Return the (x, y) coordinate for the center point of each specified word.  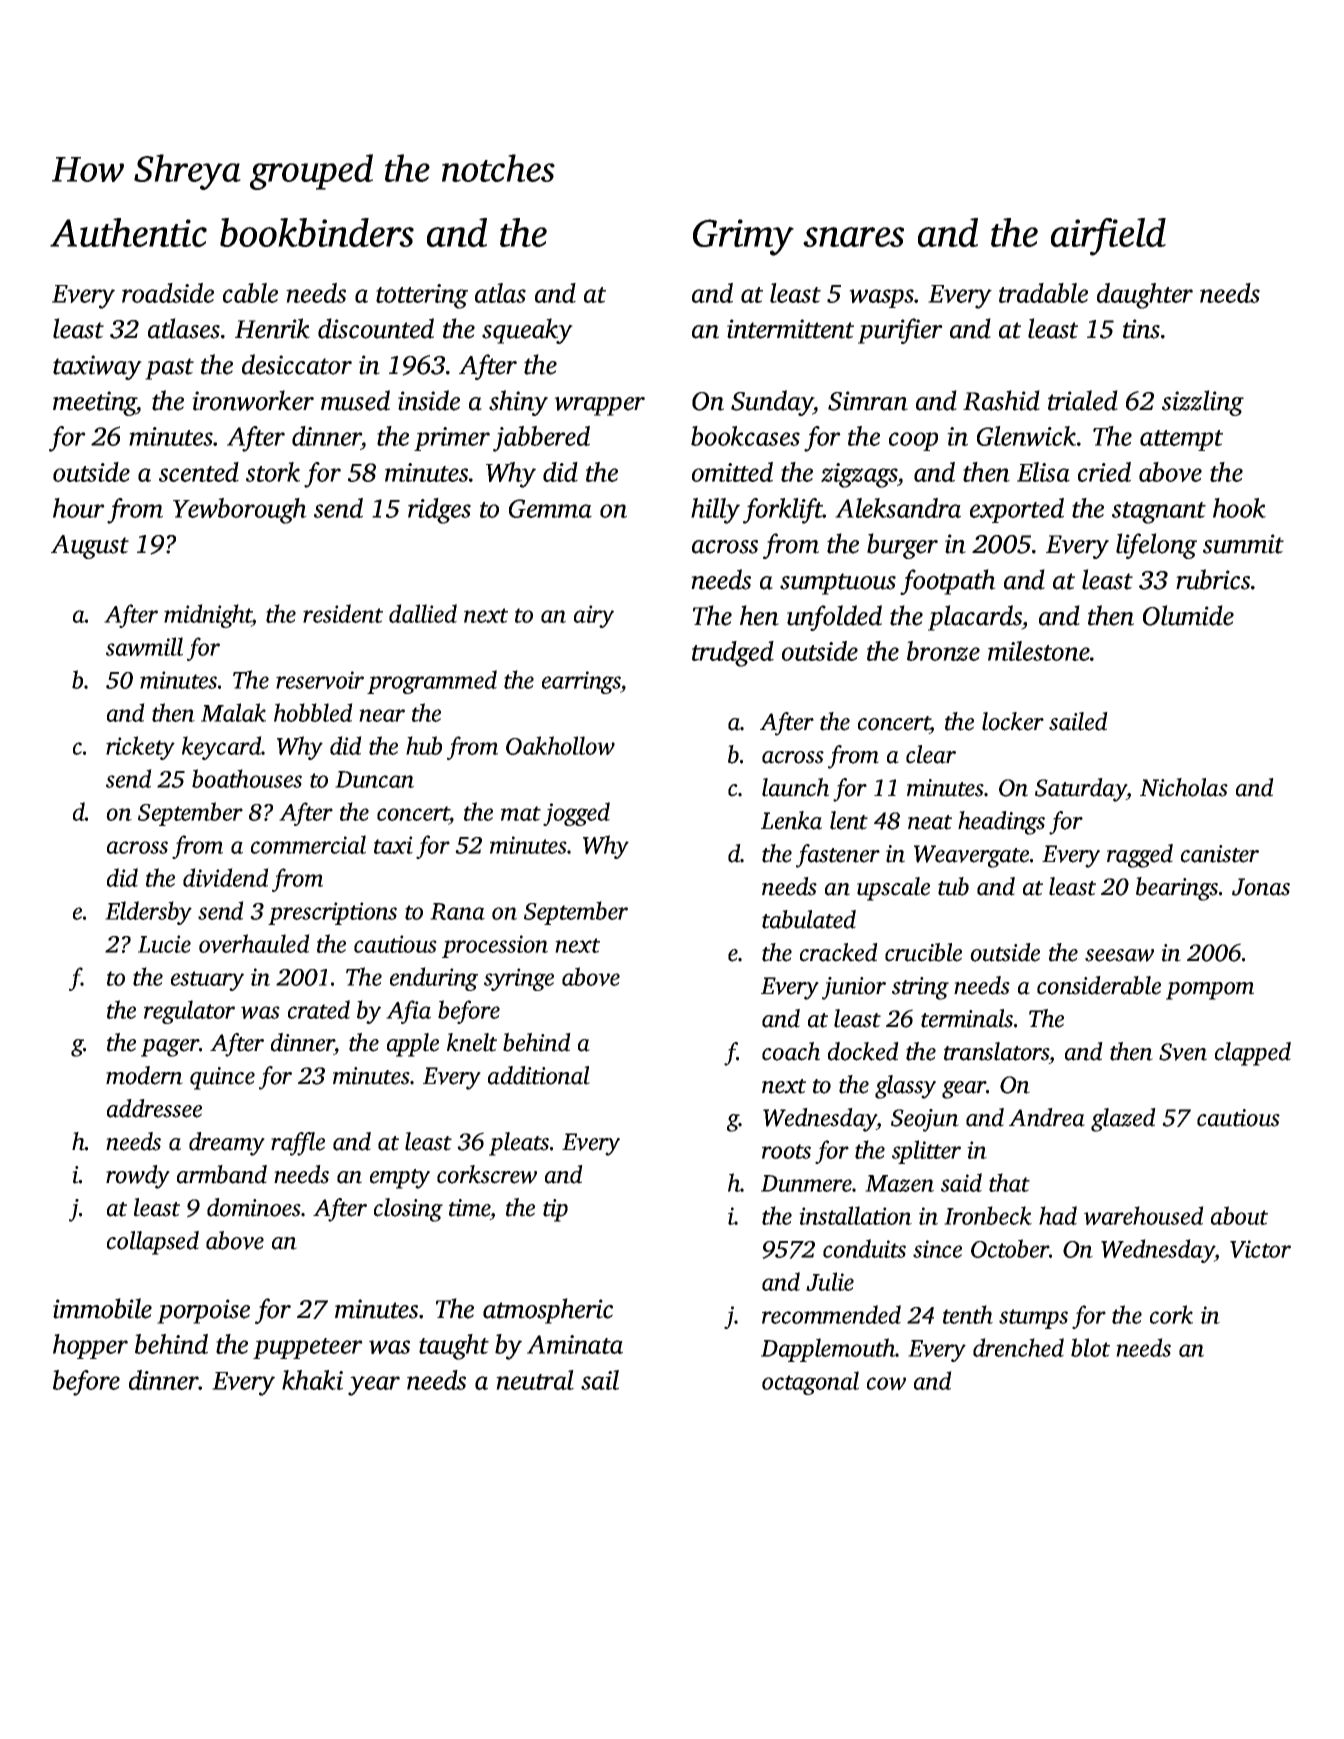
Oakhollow (560, 745)
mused (355, 400)
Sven (1183, 1052)
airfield (1108, 237)
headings (1001, 823)
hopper (90, 1346)
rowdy (138, 1177)
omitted (732, 472)
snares (853, 237)
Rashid (1001, 400)
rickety (140, 748)
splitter (926, 1152)
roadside (168, 293)
